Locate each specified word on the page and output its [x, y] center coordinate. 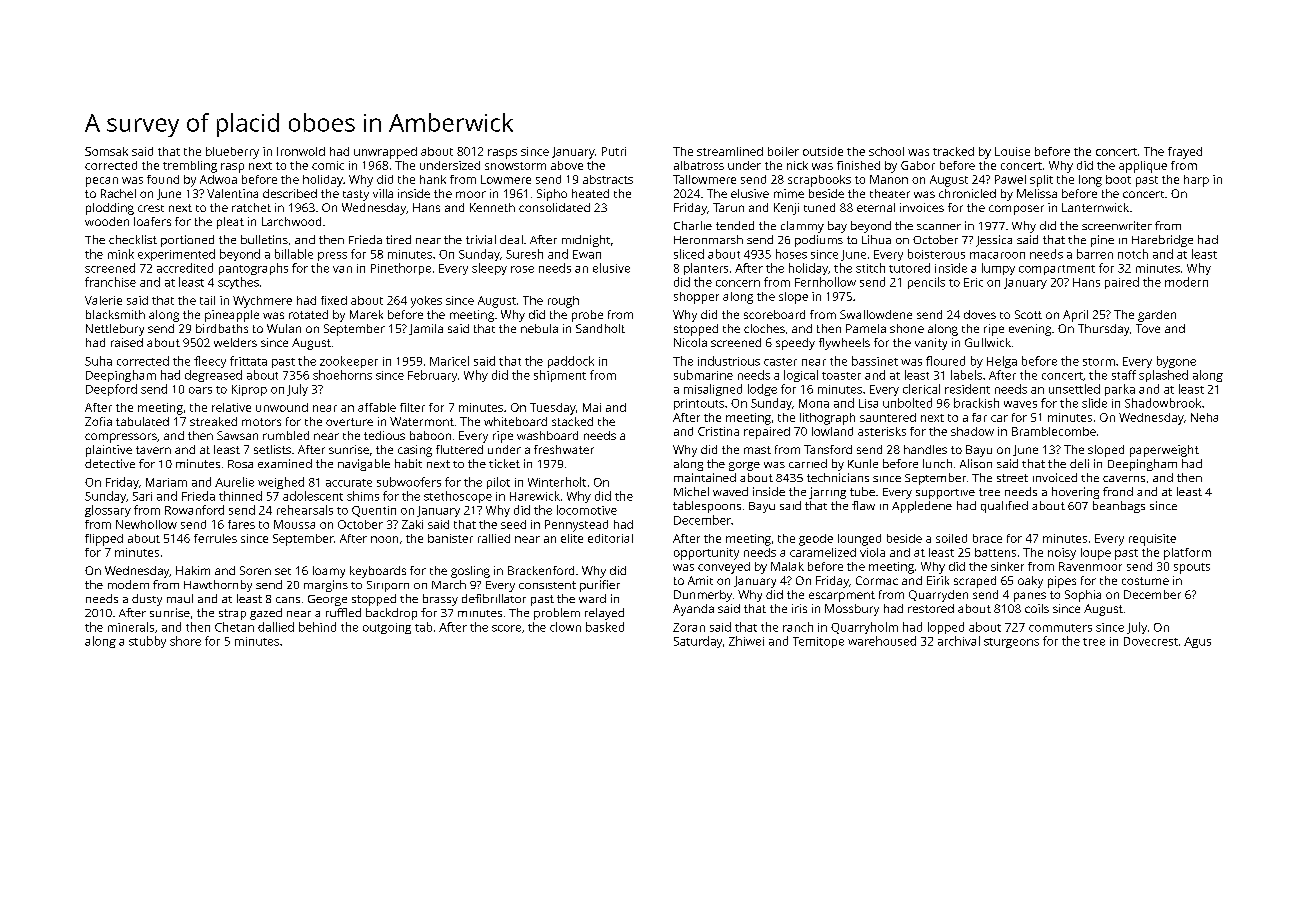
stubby [147, 642]
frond [1118, 491]
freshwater [564, 449]
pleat [230, 223]
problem [557, 614]
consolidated [554, 207]
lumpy [998, 269]
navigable [364, 465]
